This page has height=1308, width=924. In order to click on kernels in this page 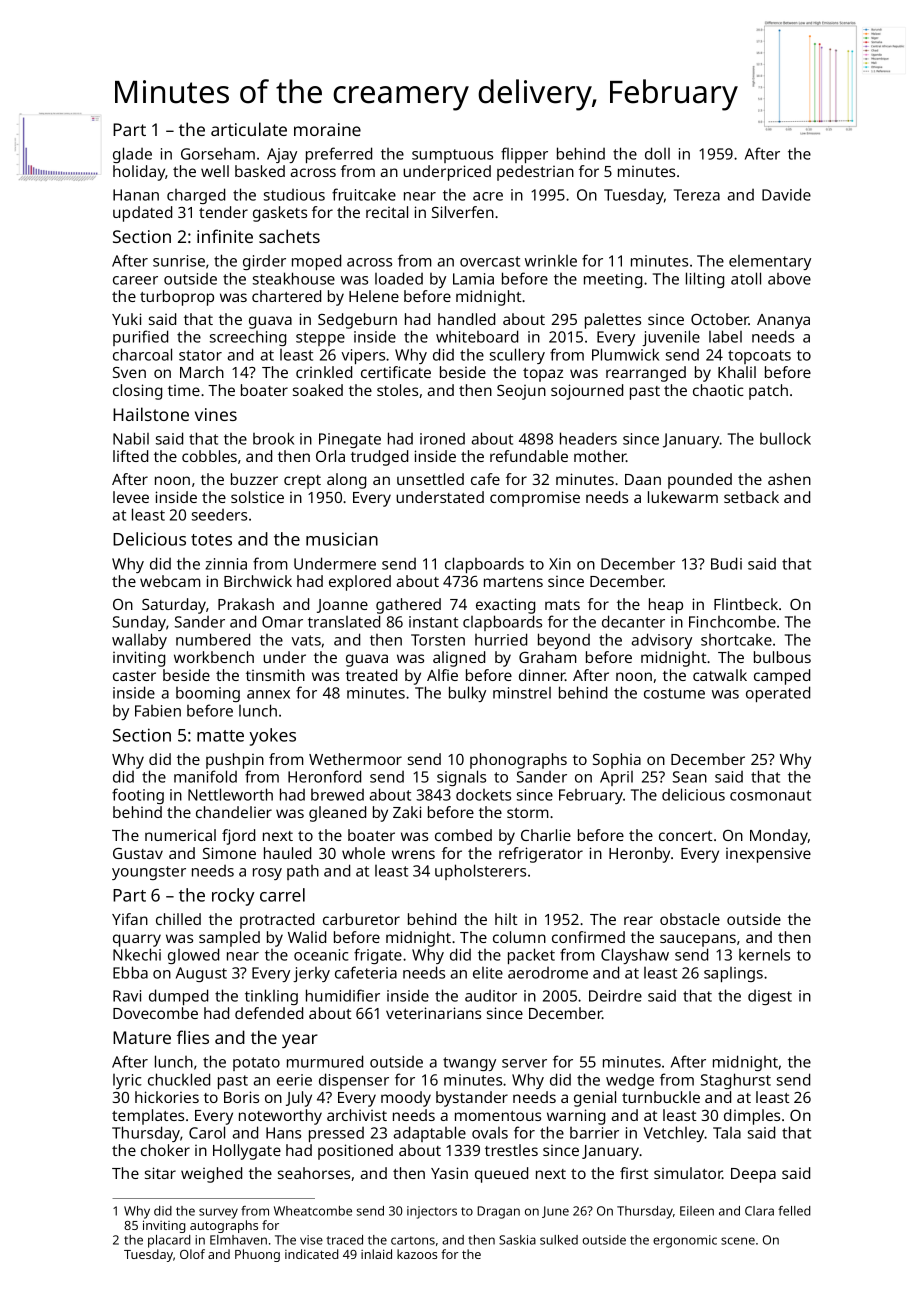, I will do `click(764, 954)`.
